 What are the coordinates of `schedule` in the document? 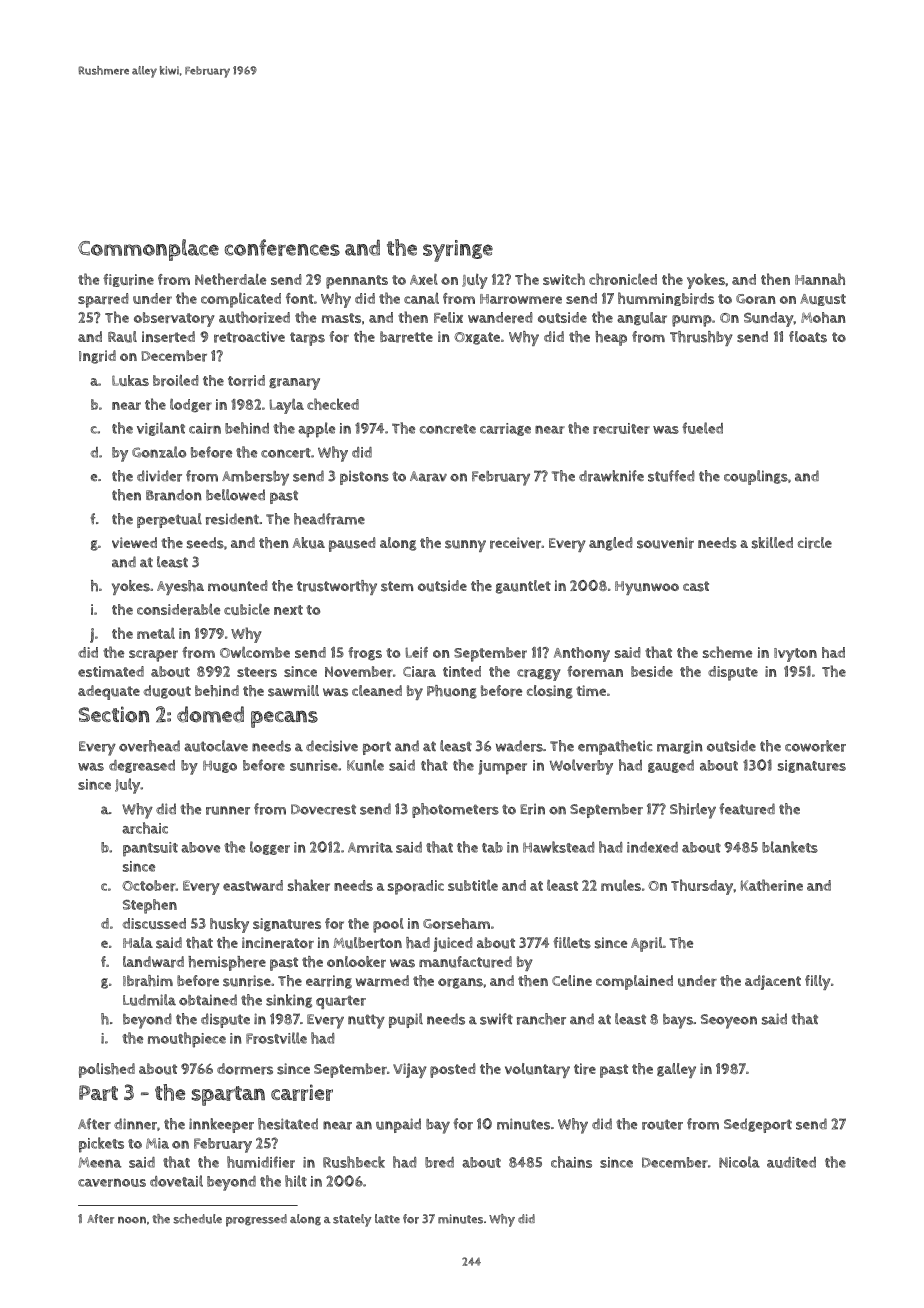 It's located at (197, 1219).
